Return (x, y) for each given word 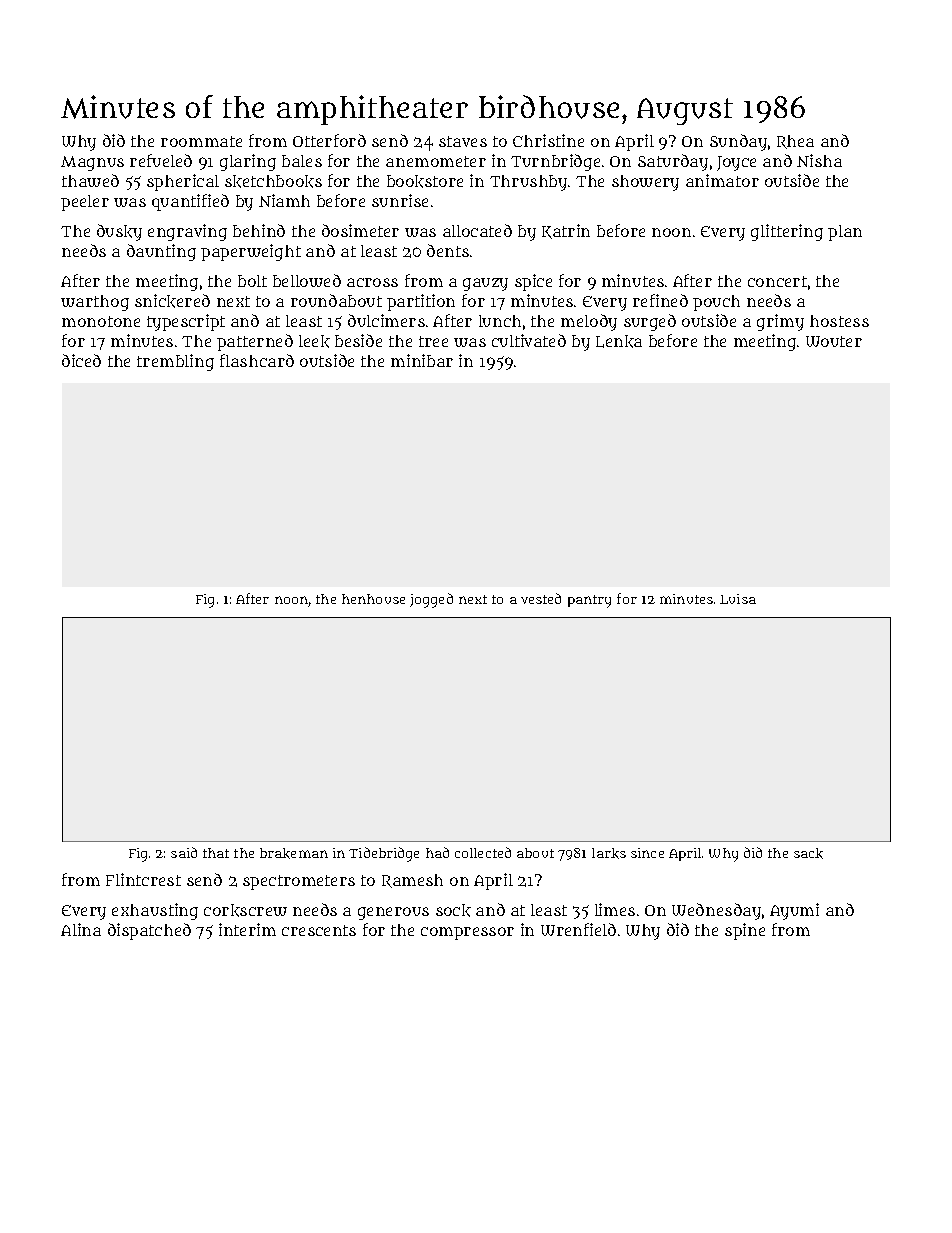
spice (533, 282)
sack (808, 853)
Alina (81, 929)
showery (645, 183)
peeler (85, 203)
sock (453, 910)
